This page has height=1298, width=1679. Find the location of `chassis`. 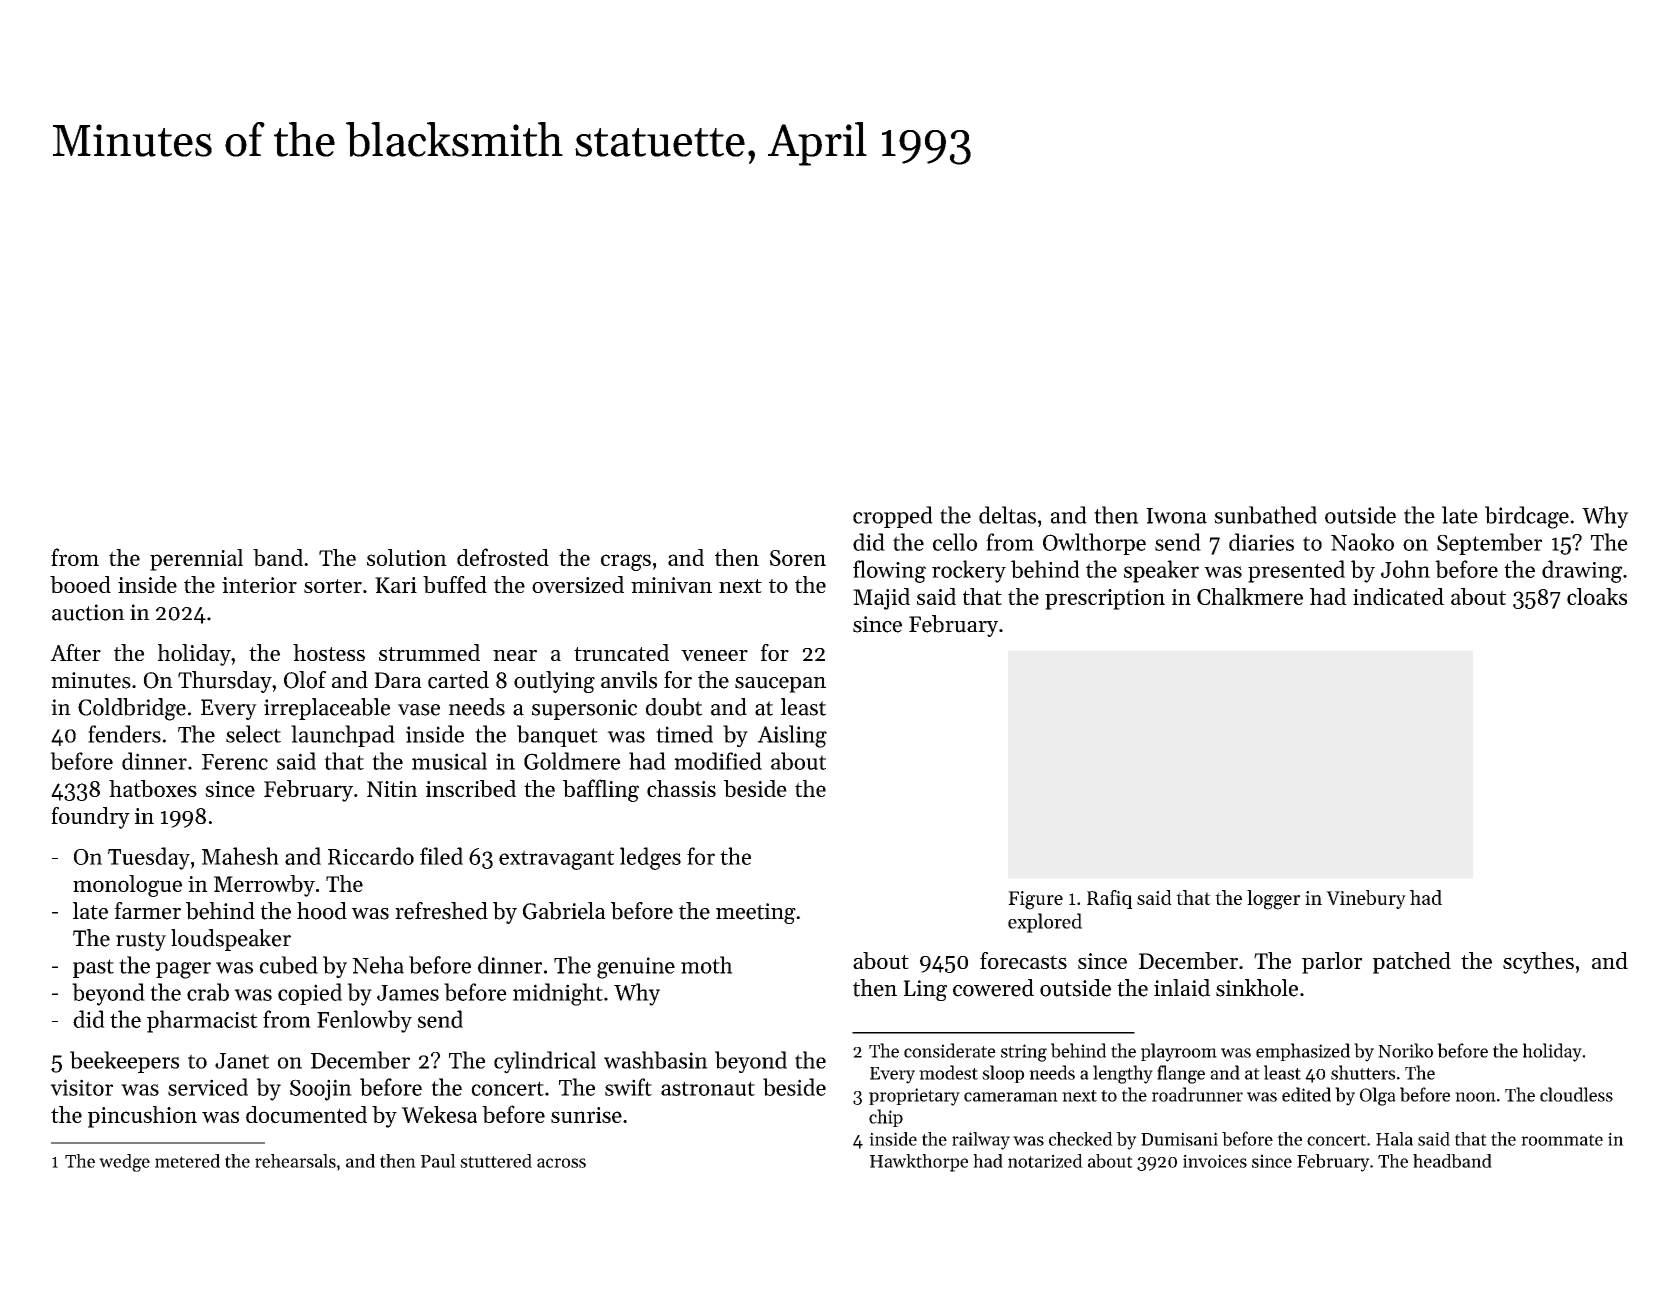

chassis is located at coordinates (681, 788).
